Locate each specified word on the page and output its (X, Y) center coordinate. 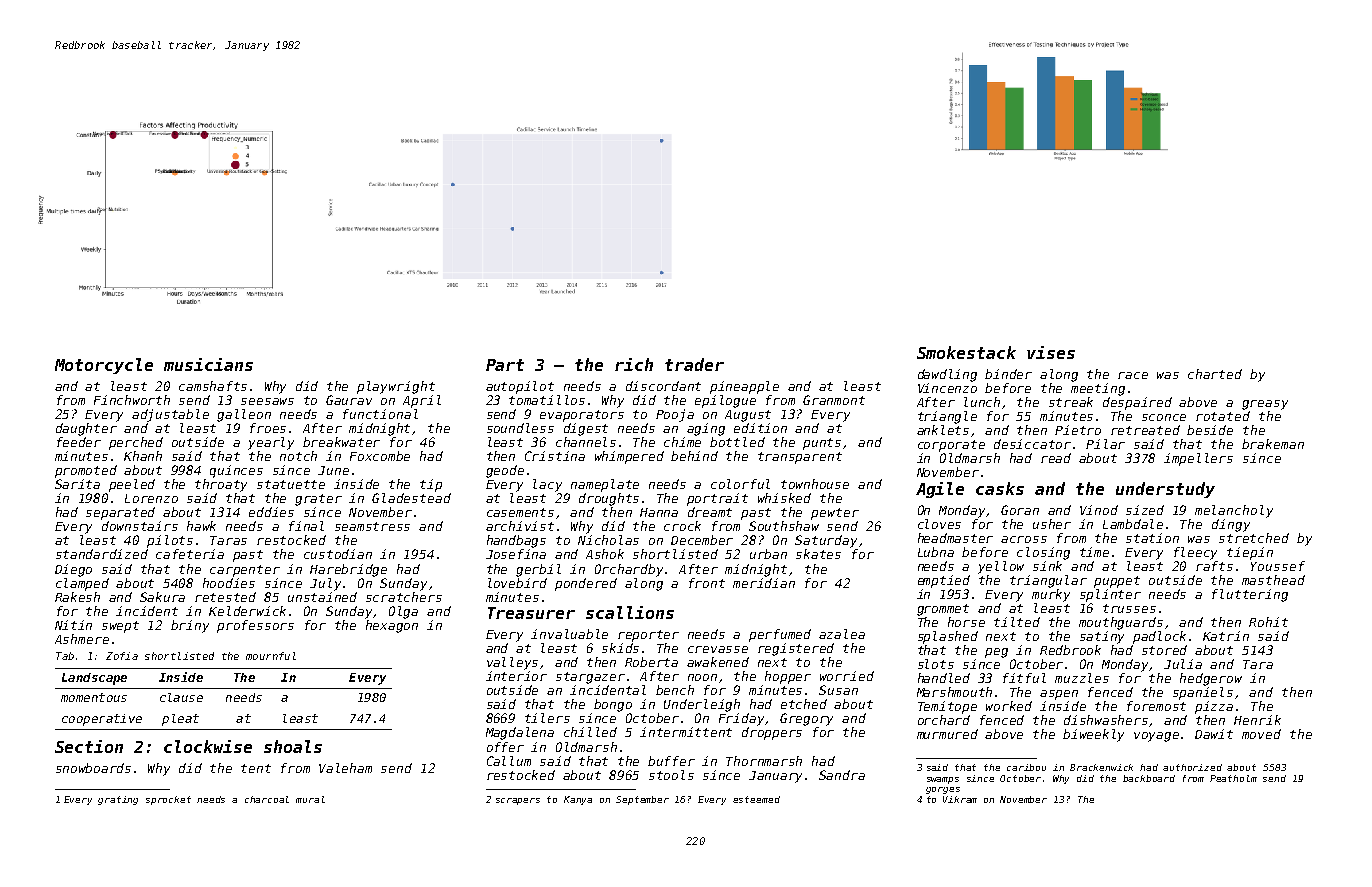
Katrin (1226, 636)
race (1133, 375)
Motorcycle (104, 366)
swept (120, 627)
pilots (170, 541)
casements (520, 512)
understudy (1165, 490)
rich (634, 364)
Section (89, 746)
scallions (630, 612)
